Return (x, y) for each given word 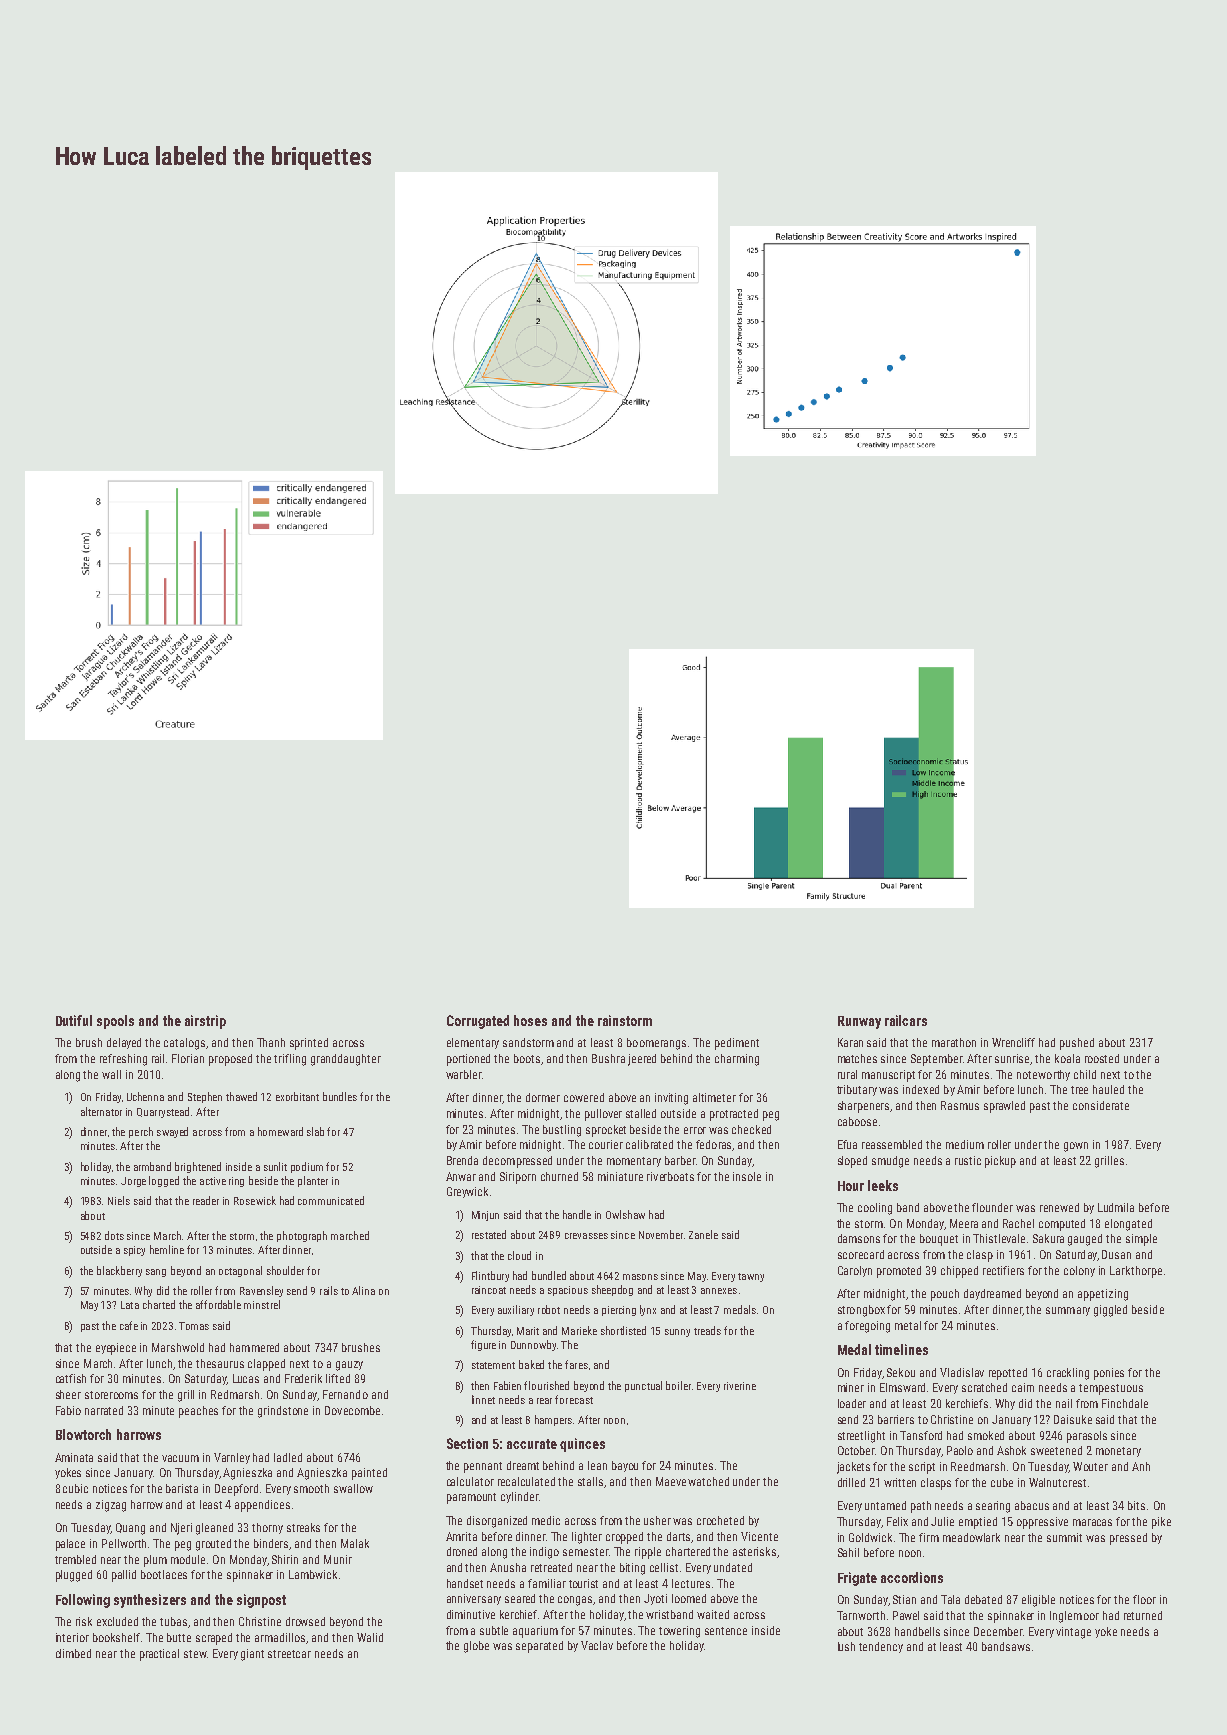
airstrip (205, 1022)
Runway (859, 1022)
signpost (261, 1601)
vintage (1073, 1633)
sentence (726, 1631)
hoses (530, 1020)
